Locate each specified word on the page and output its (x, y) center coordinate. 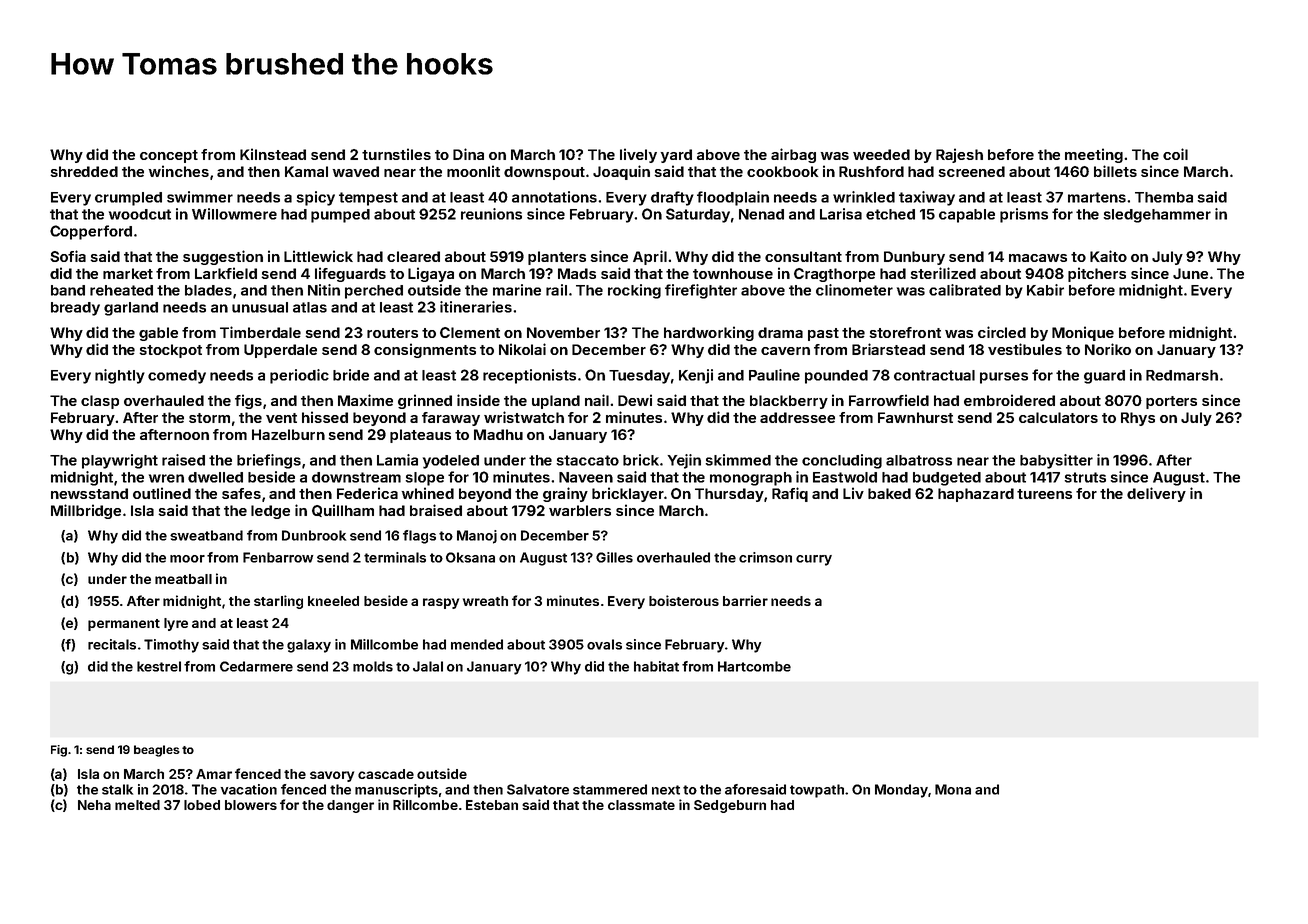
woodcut (140, 214)
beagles (157, 751)
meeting (1094, 155)
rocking (634, 291)
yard (676, 156)
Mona (953, 789)
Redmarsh (1182, 375)
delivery (1156, 494)
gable (158, 334)
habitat (656, 666)
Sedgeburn (730, 806)
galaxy (309, 646)
